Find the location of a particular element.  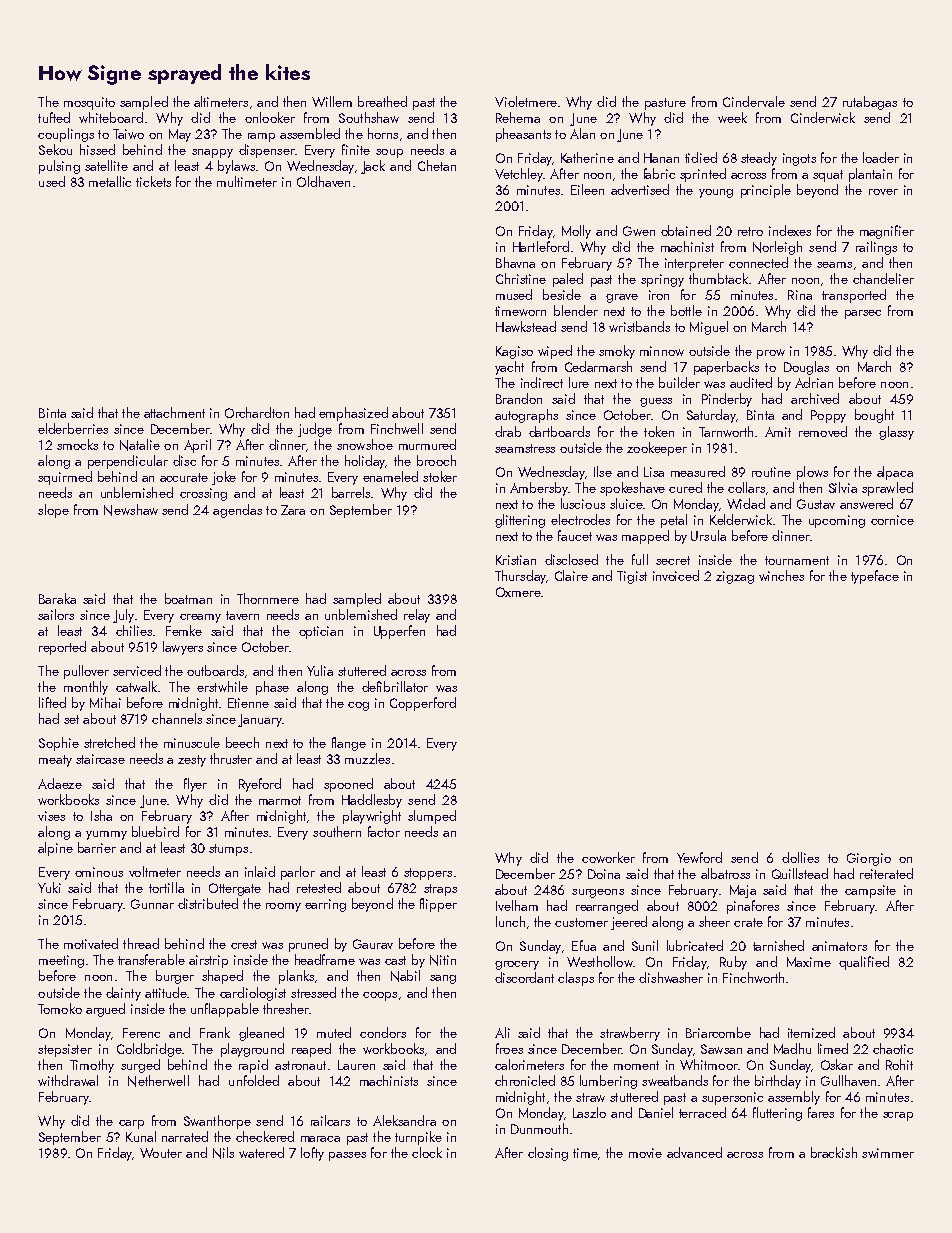

Oldhaven is located at coordinates (323, 181).
